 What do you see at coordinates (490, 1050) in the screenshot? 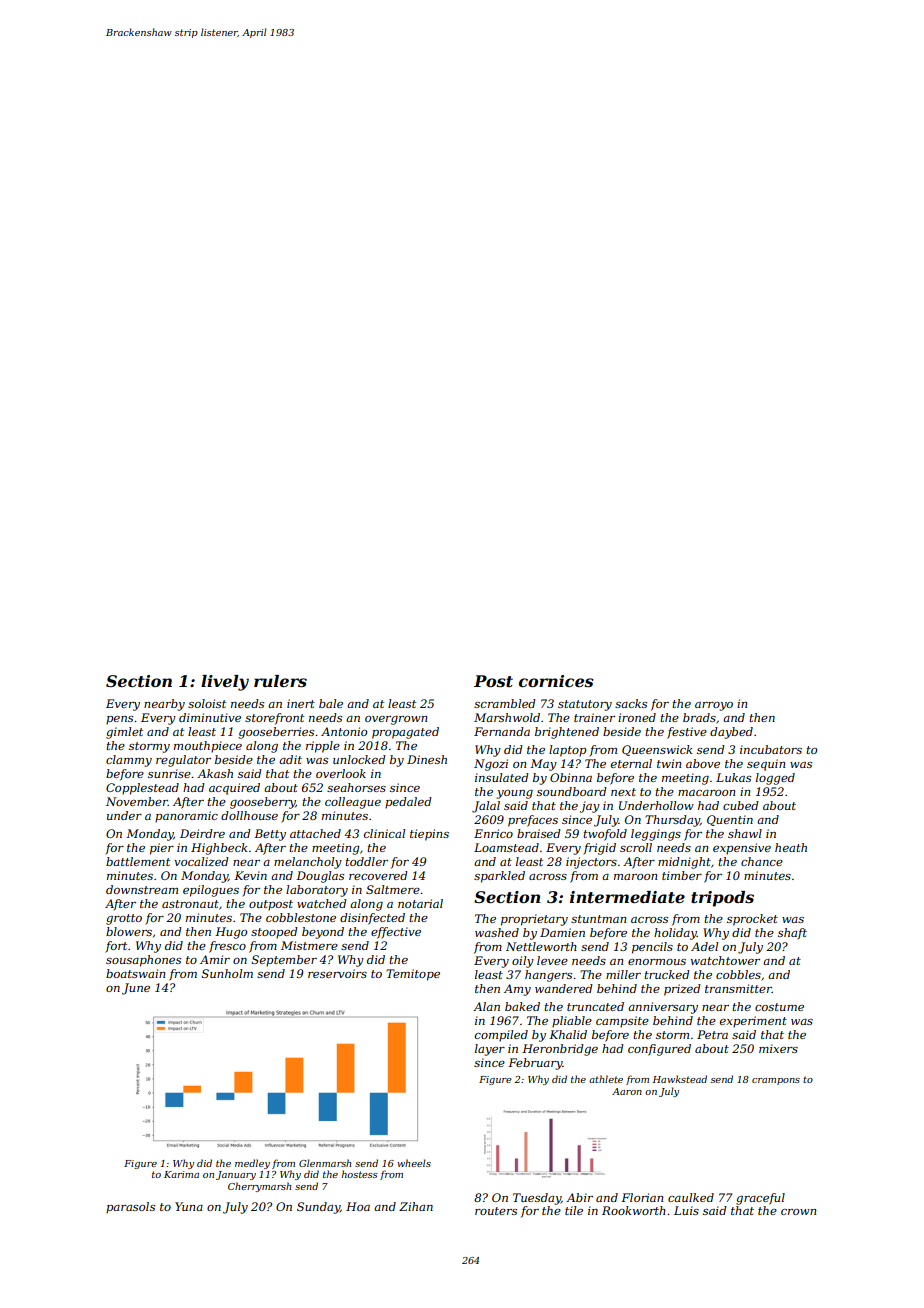
I see `layer` at bounding box center [490, 1050].
